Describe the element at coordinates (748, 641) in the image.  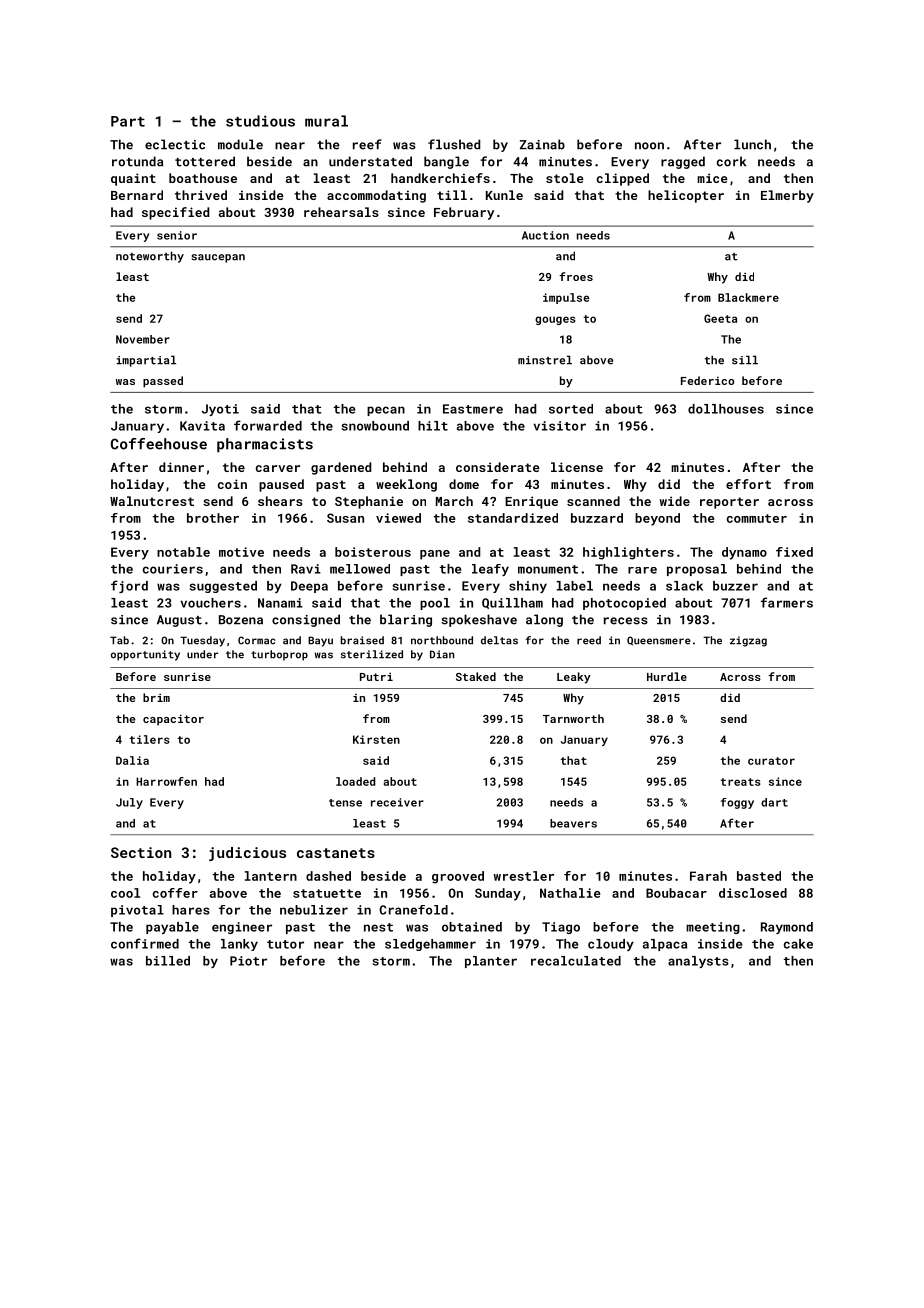
I see `zigzag` at that location.
